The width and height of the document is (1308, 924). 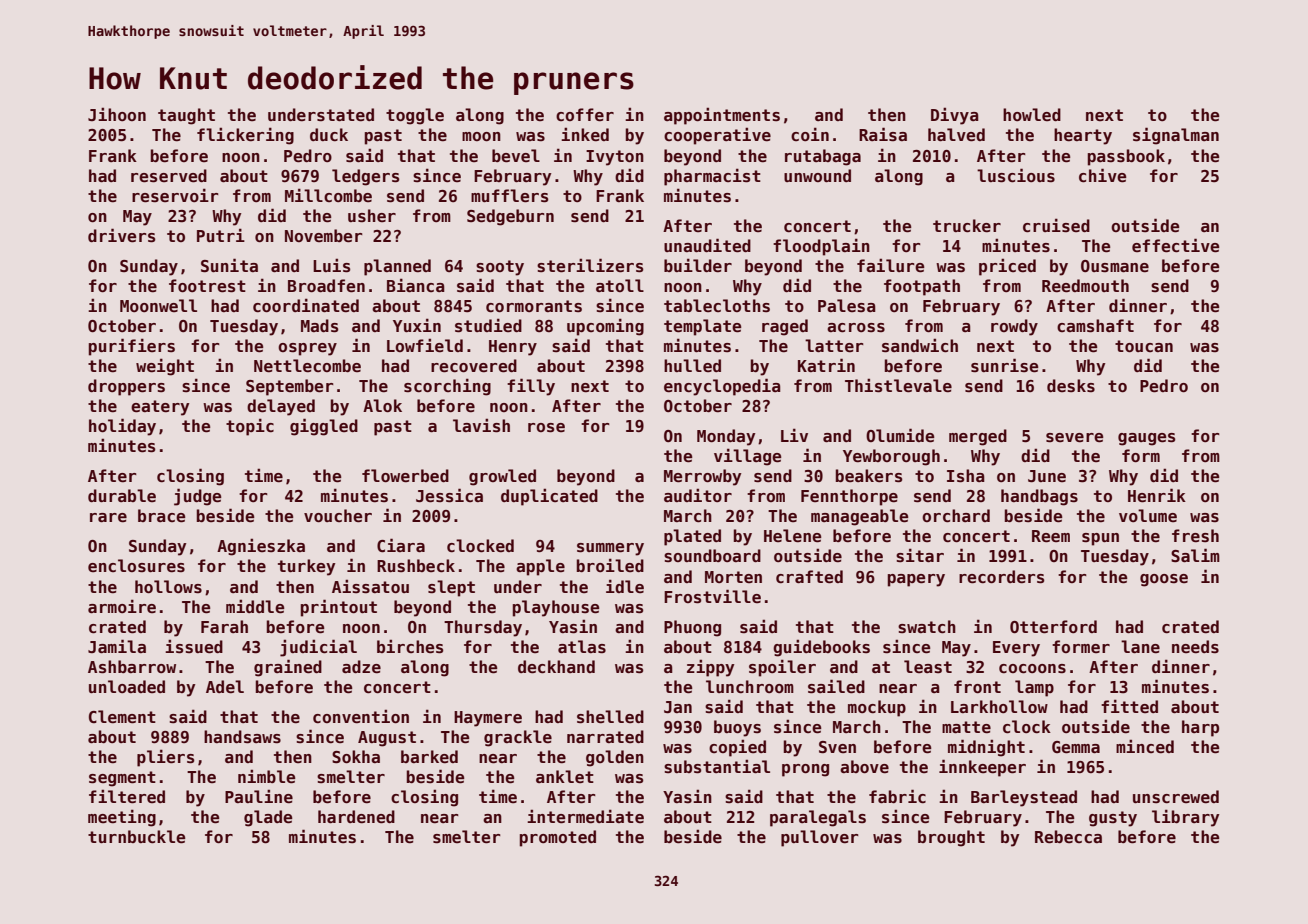 I want to click on promoted, so click(x=557, y=838).
